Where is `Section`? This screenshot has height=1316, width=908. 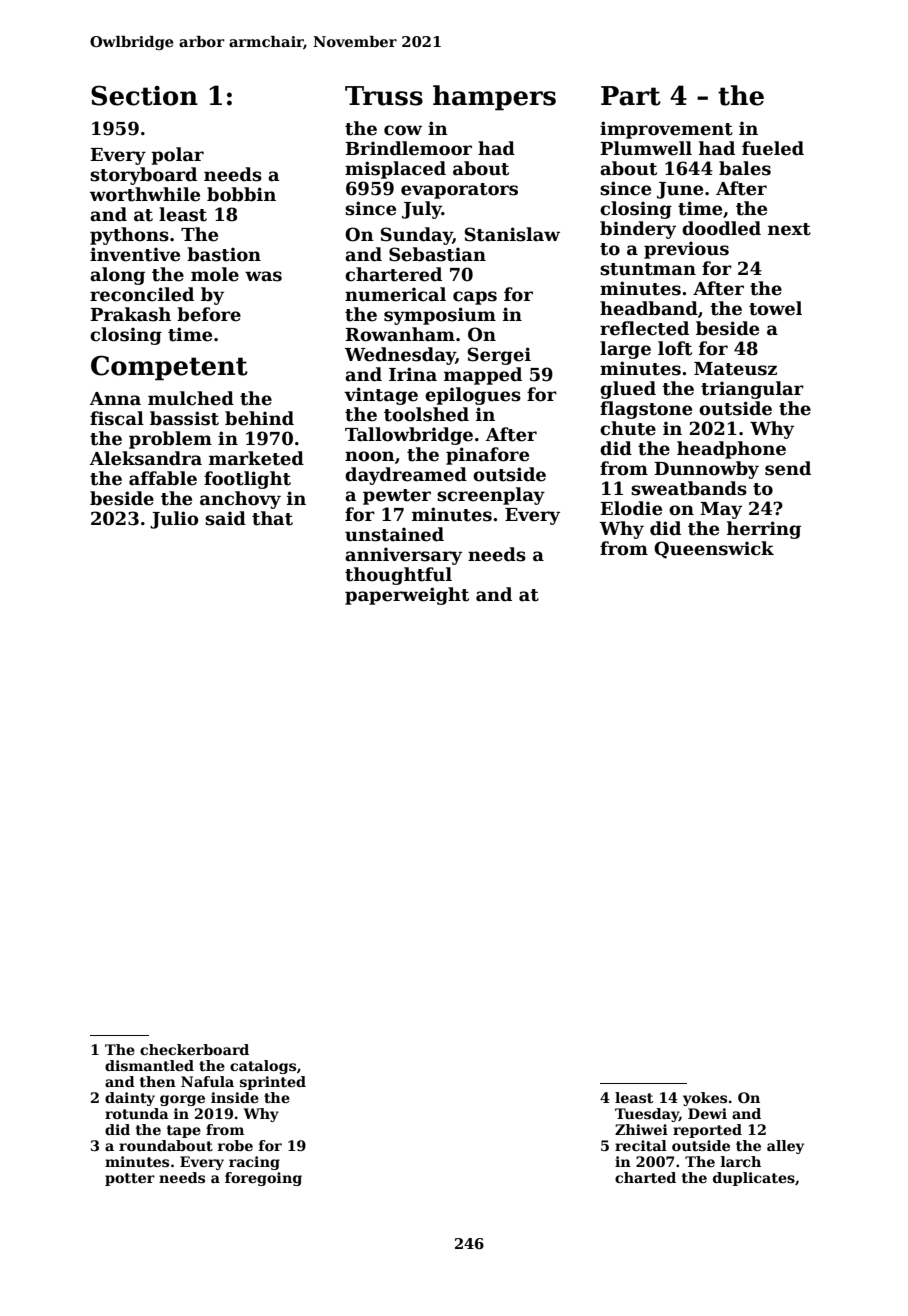 Section is located at coordinates (144, 95).
